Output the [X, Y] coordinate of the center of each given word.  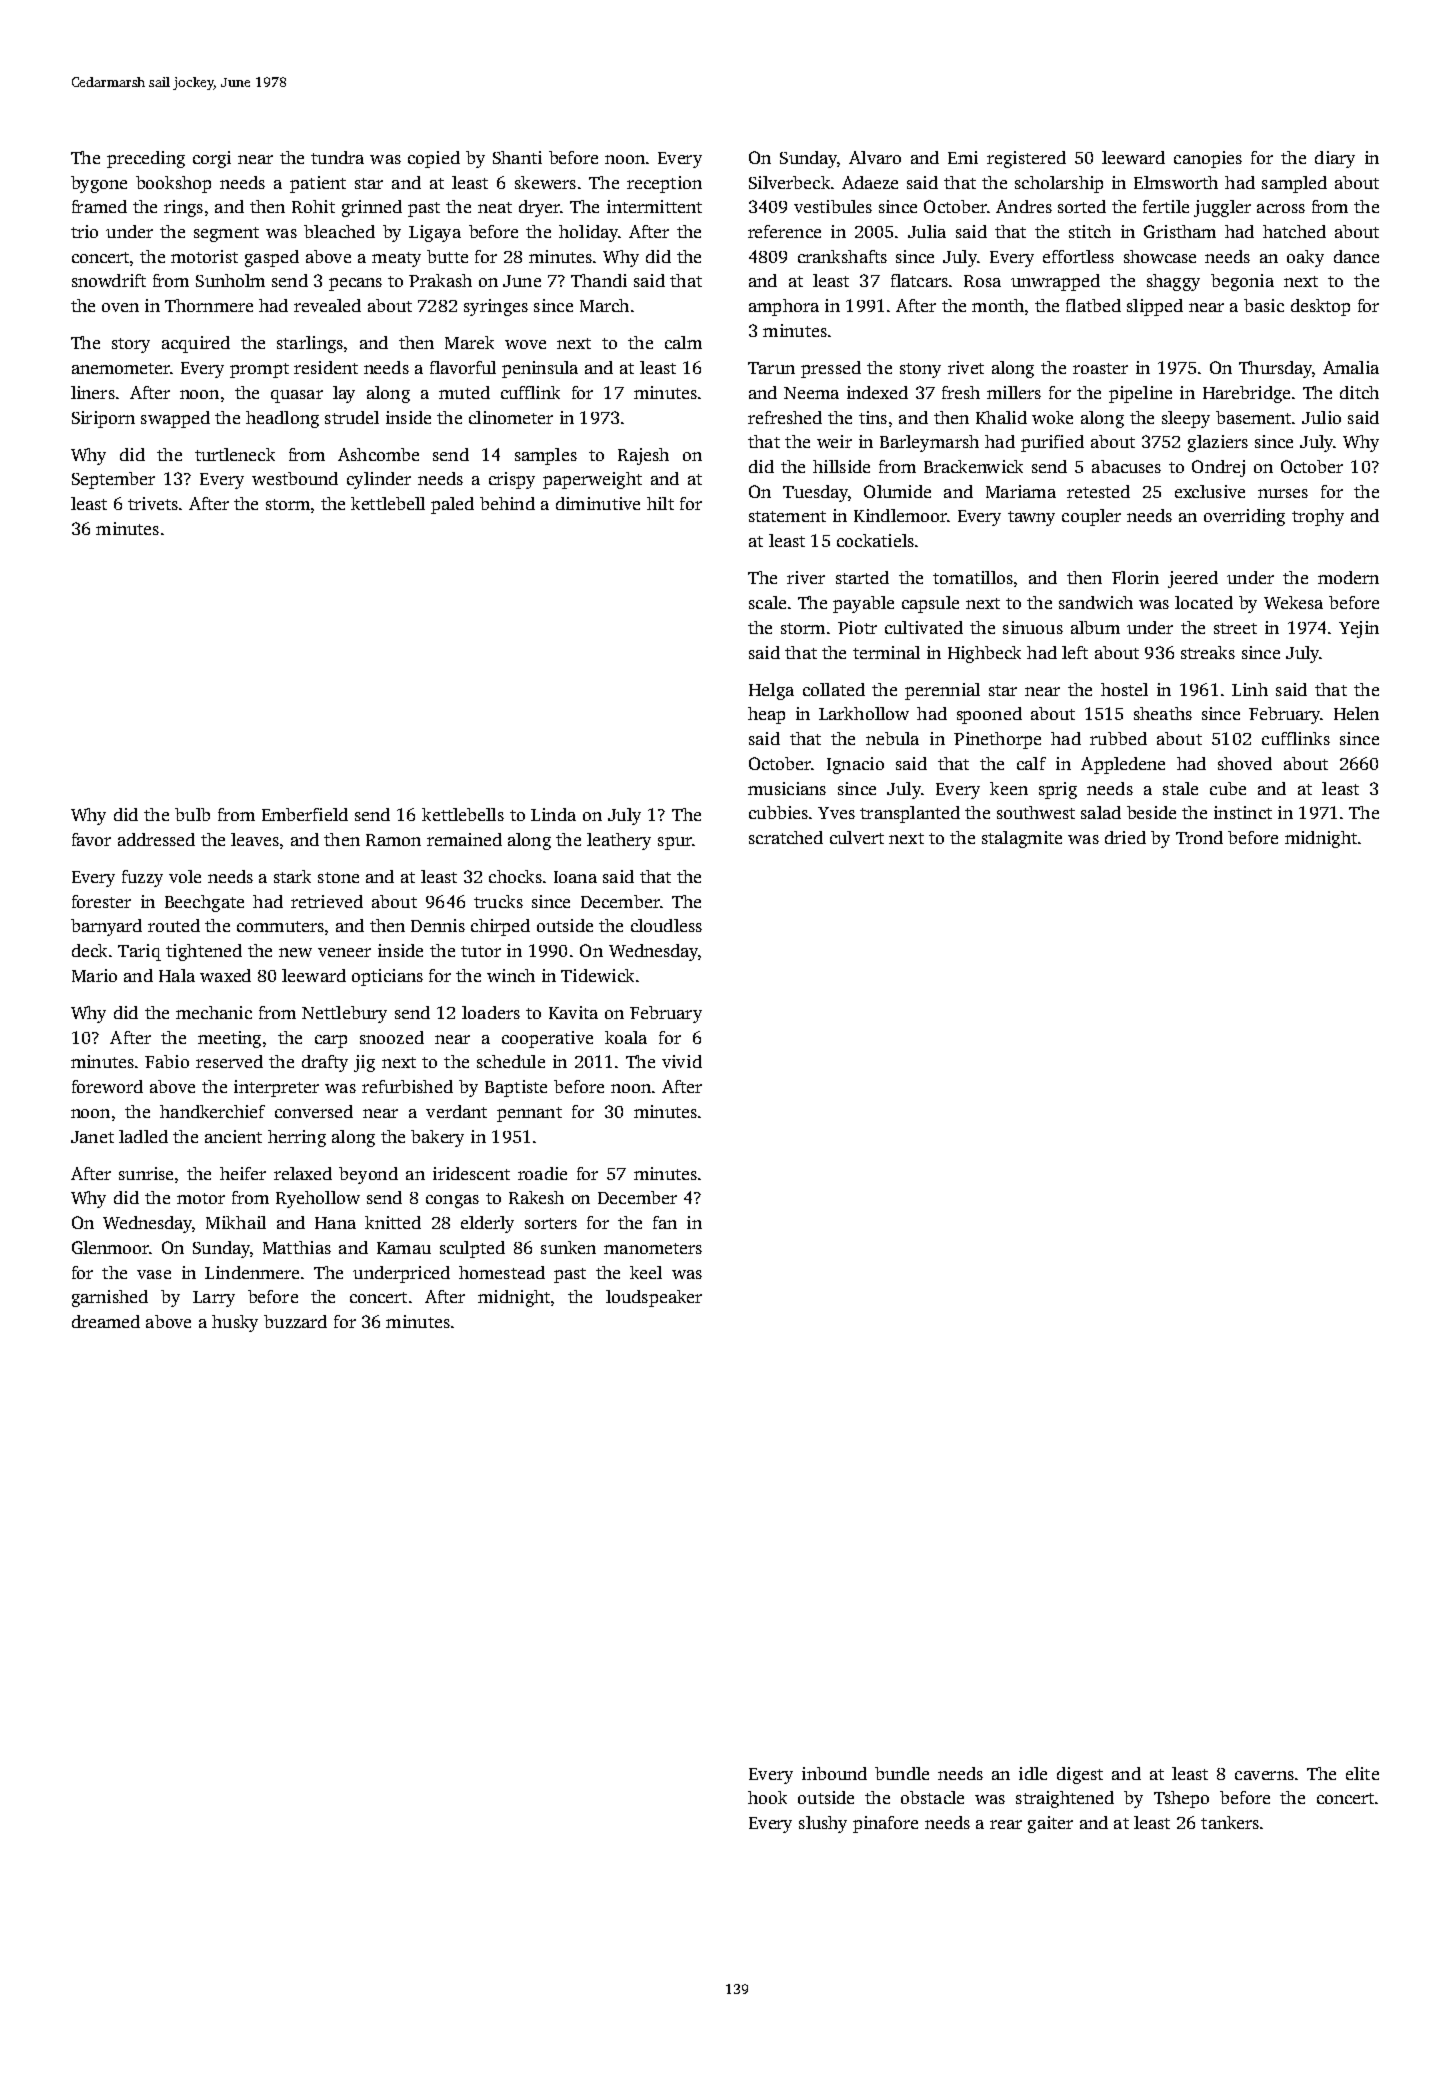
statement [787, 516]
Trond [1199, 837]
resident [326, 367]
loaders [491, 1012]
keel [646, 1272]
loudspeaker [654, 1298]
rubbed [1118, 738]
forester [101, 901]
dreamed [106, 1321]
